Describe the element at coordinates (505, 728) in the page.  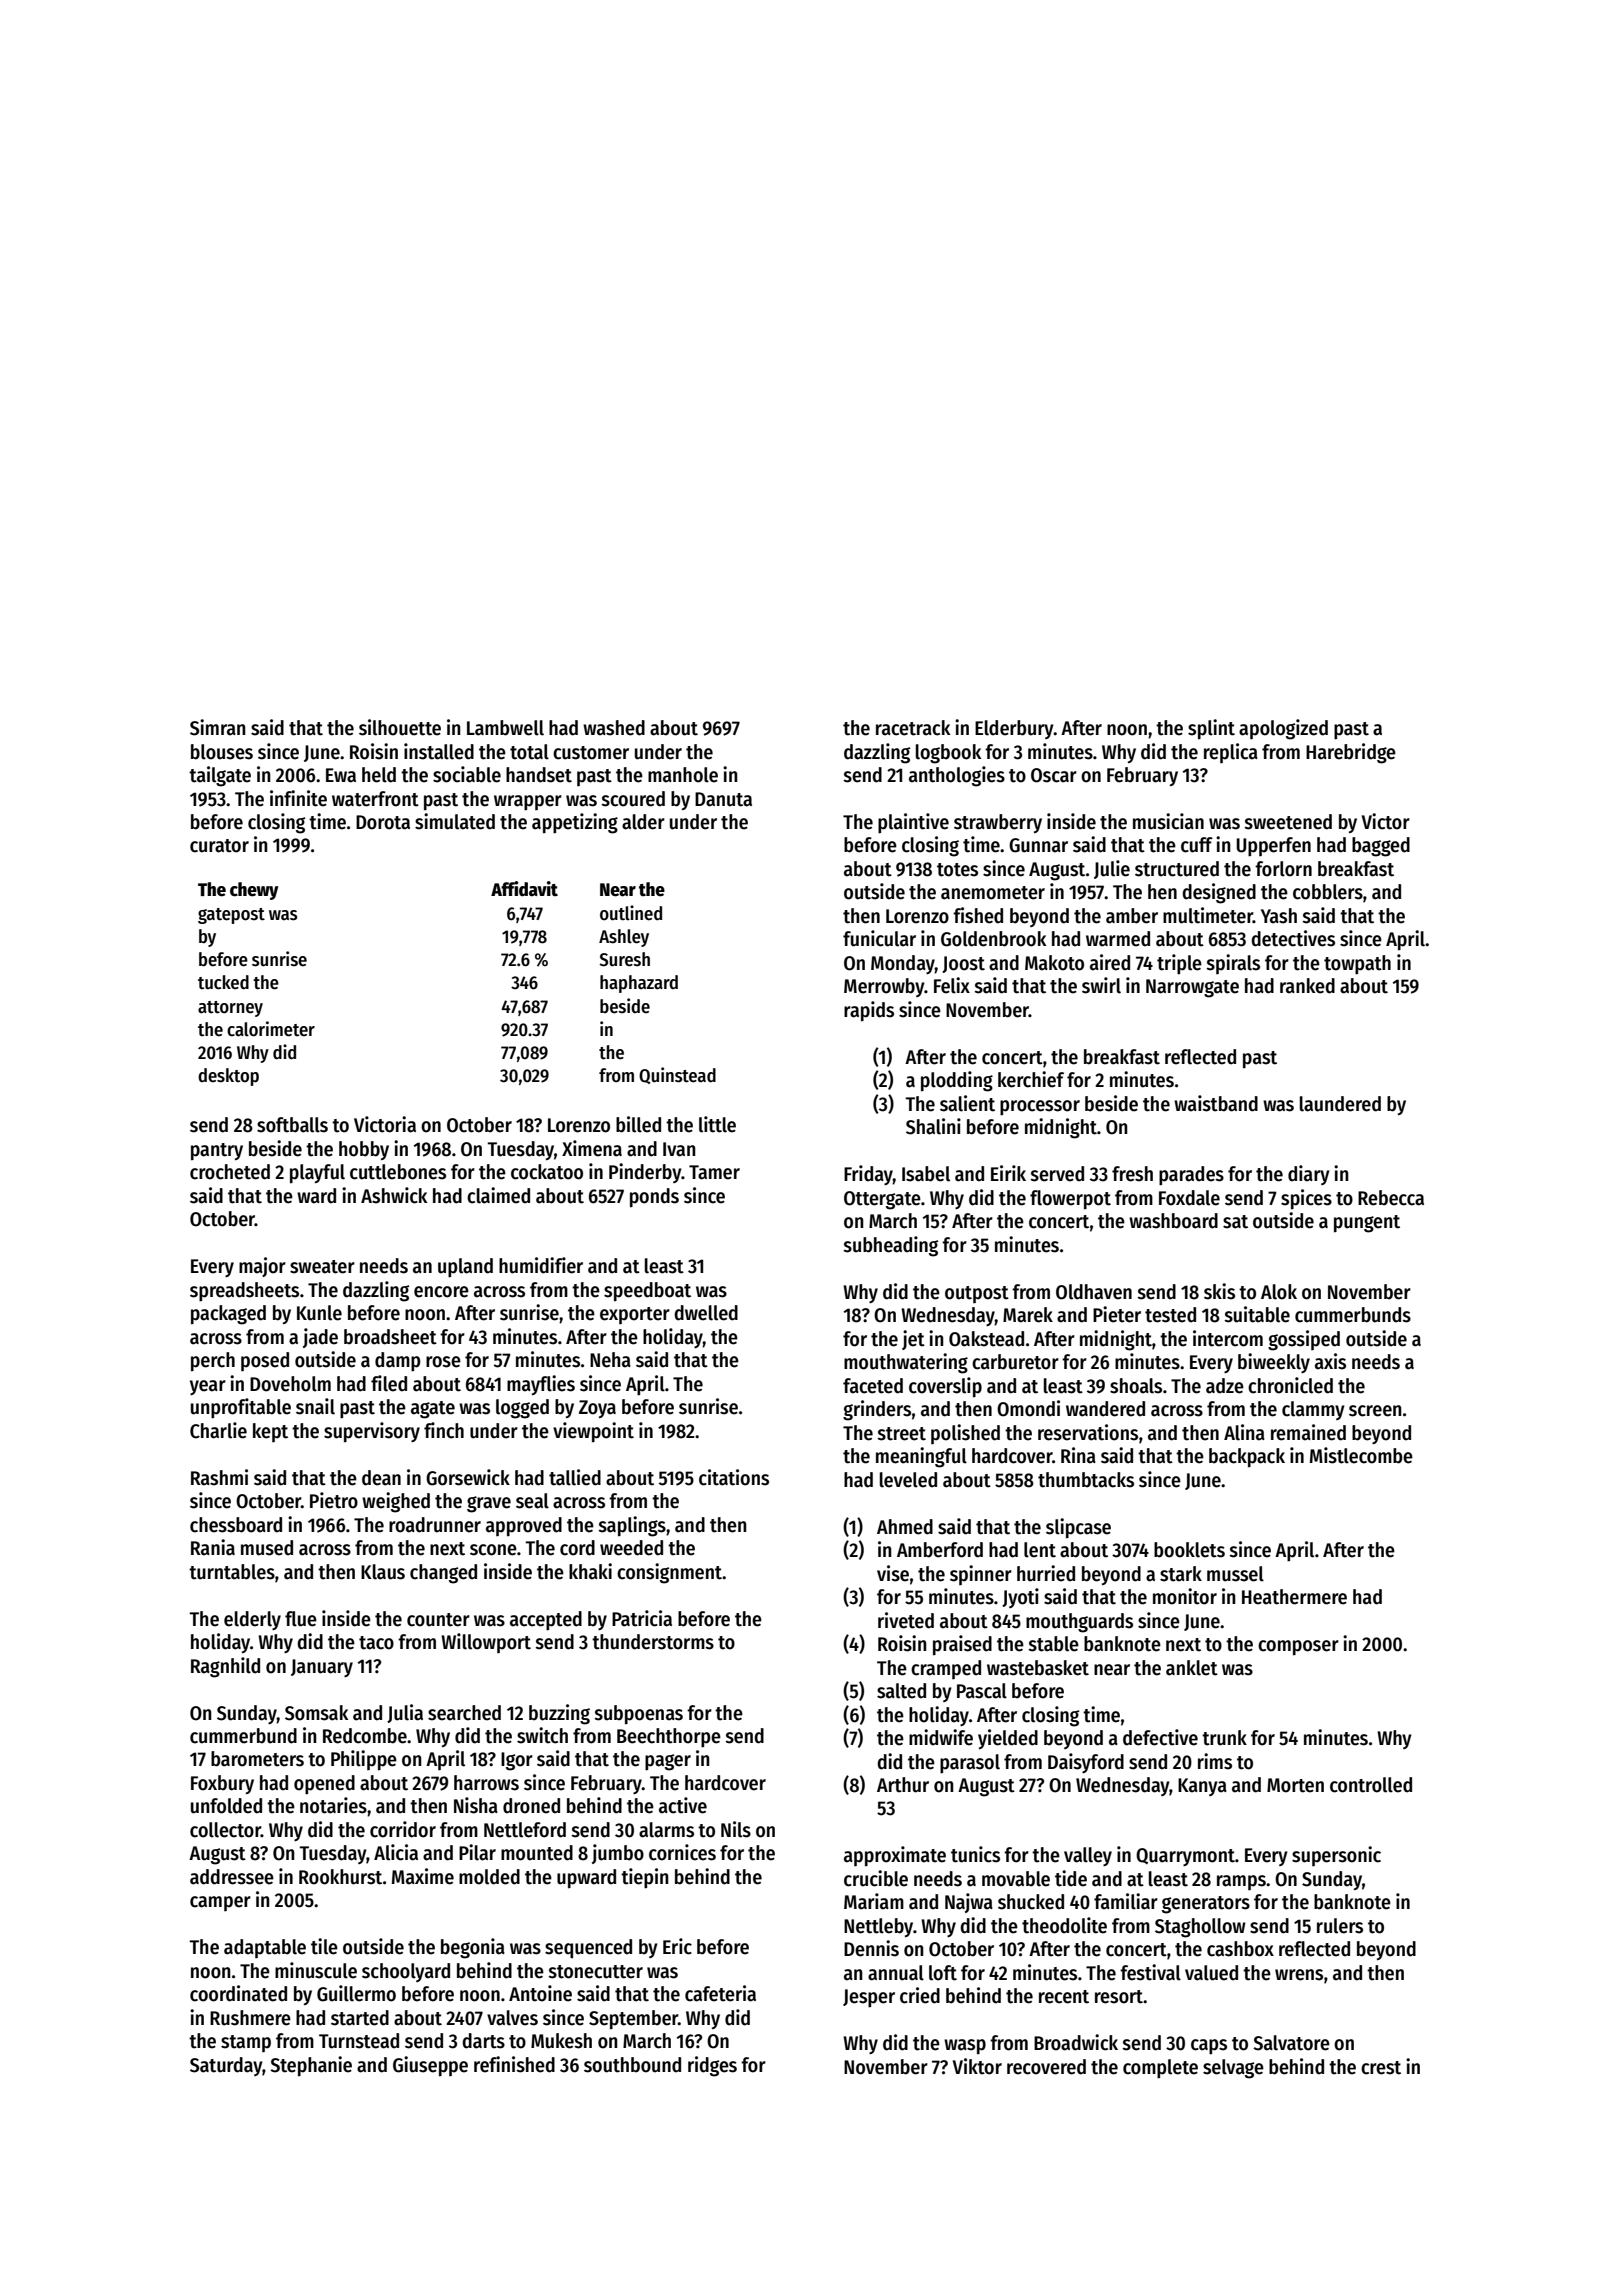
I see `Lambwell` at that location.
